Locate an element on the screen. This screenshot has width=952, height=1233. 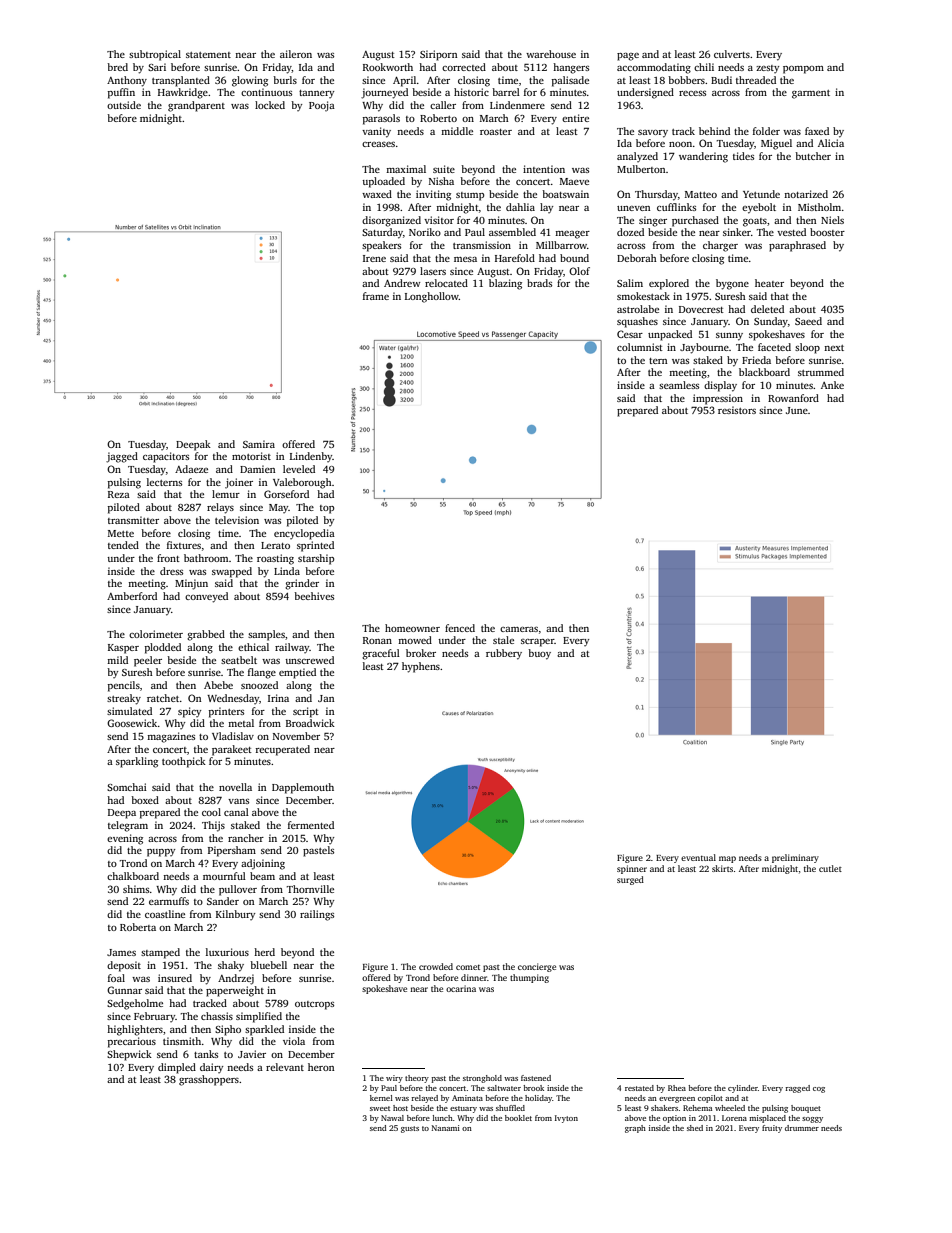
surged is located at coordinates (630, 880).
